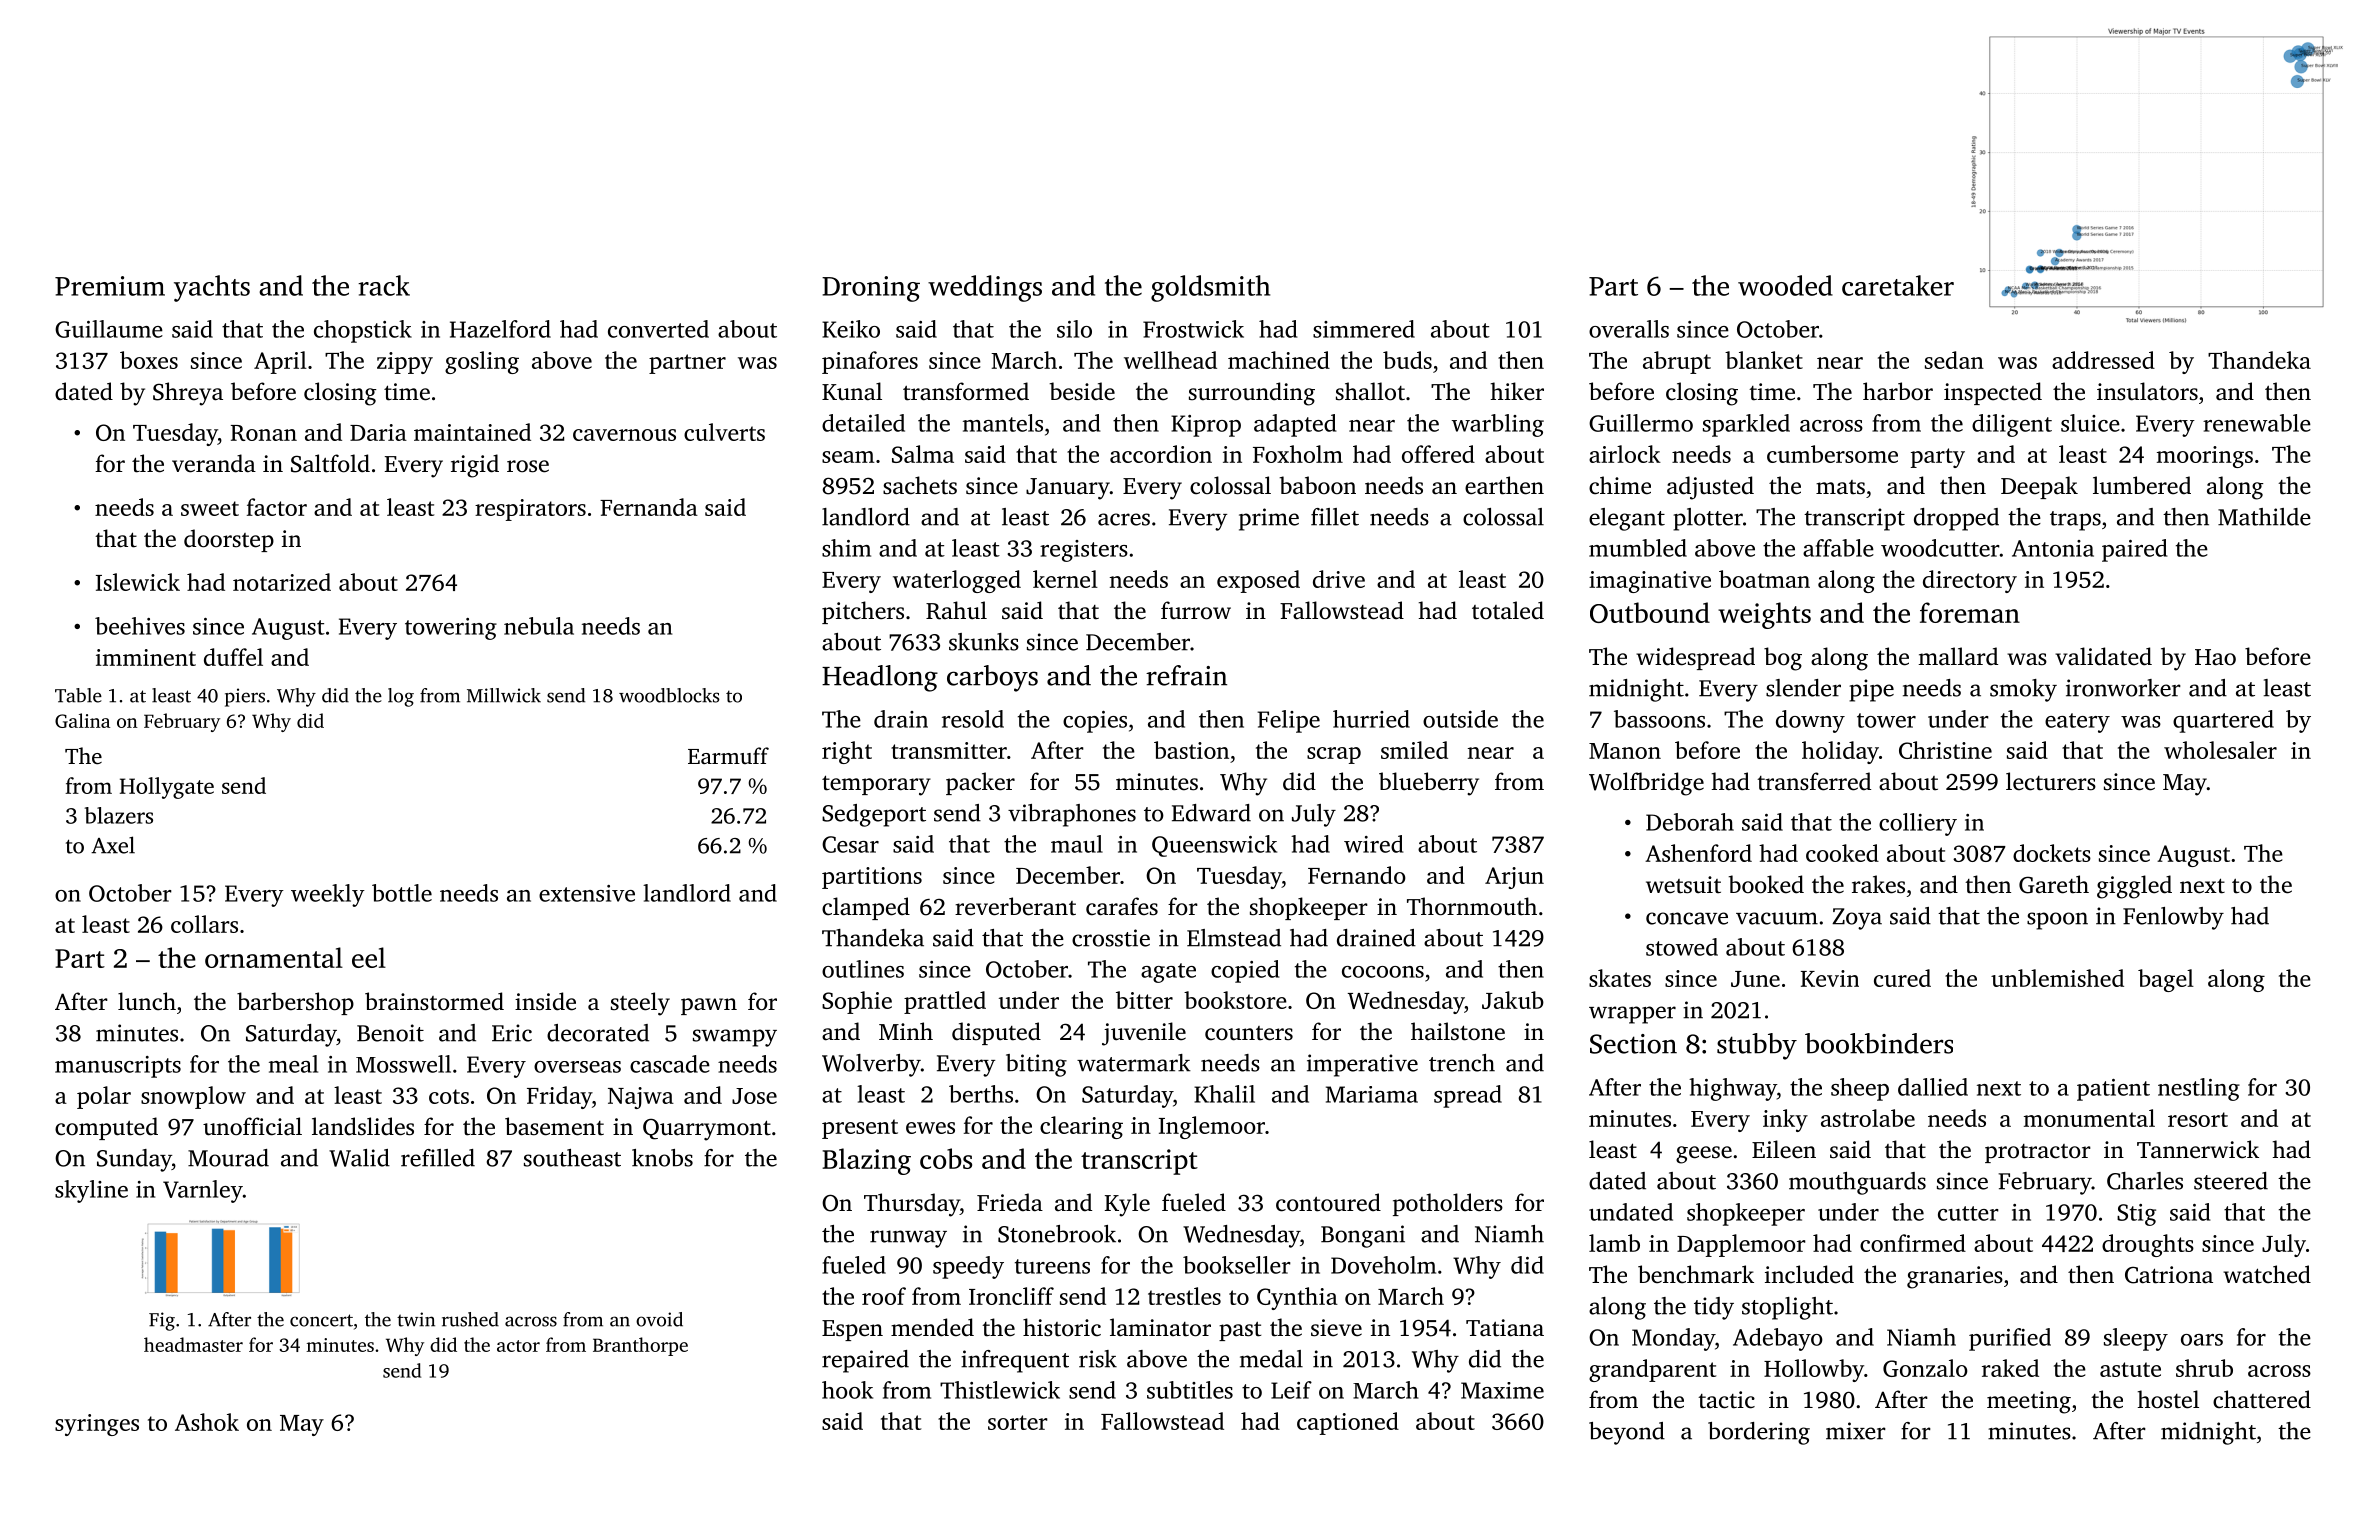 This screenshot has width=2366, height=1531. Describe the element at coordinates (981, 1094) in the screenshot. I see `berths` at that location.
